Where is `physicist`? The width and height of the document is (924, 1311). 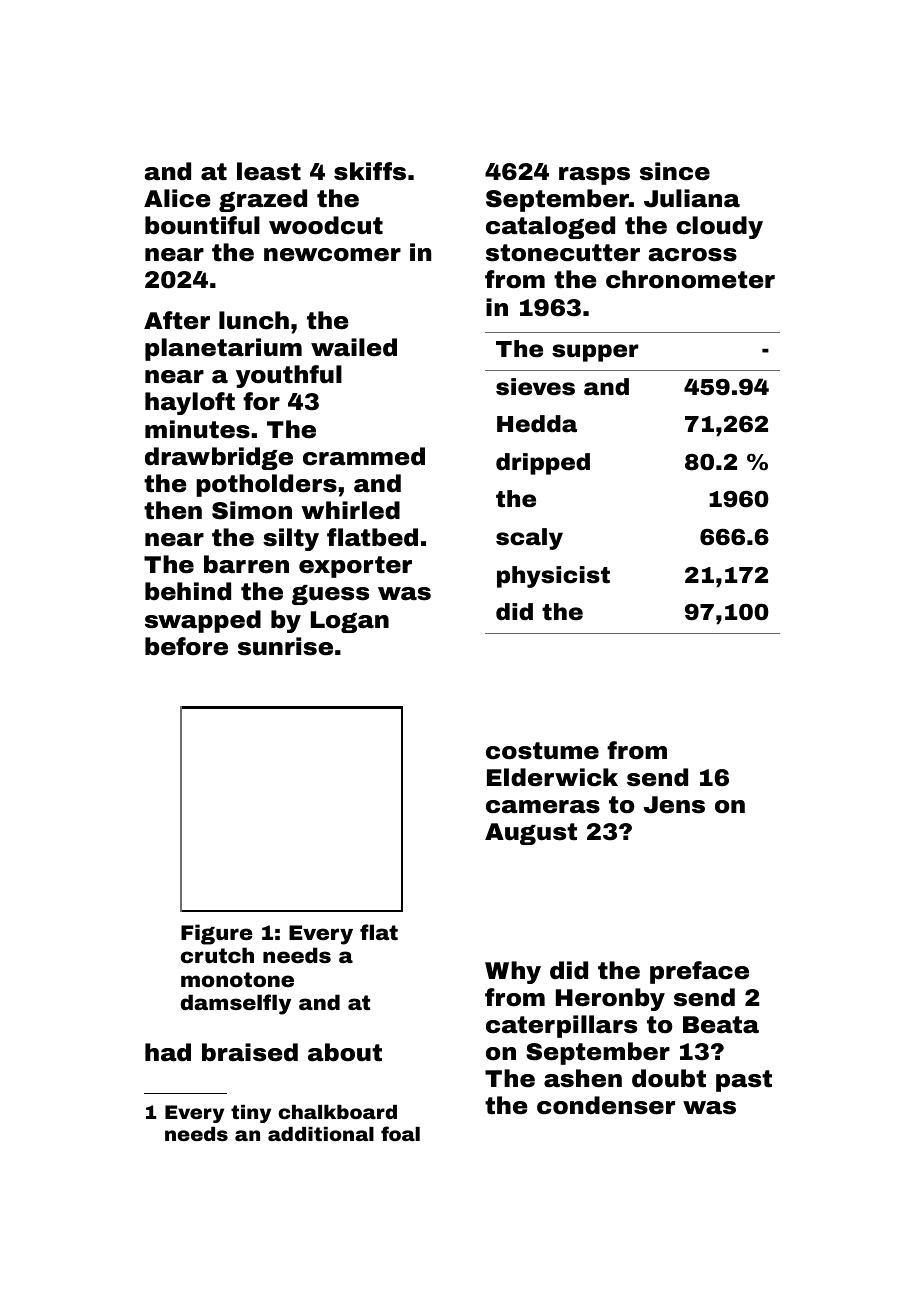
physicist is located at coordinates (553, 577).
